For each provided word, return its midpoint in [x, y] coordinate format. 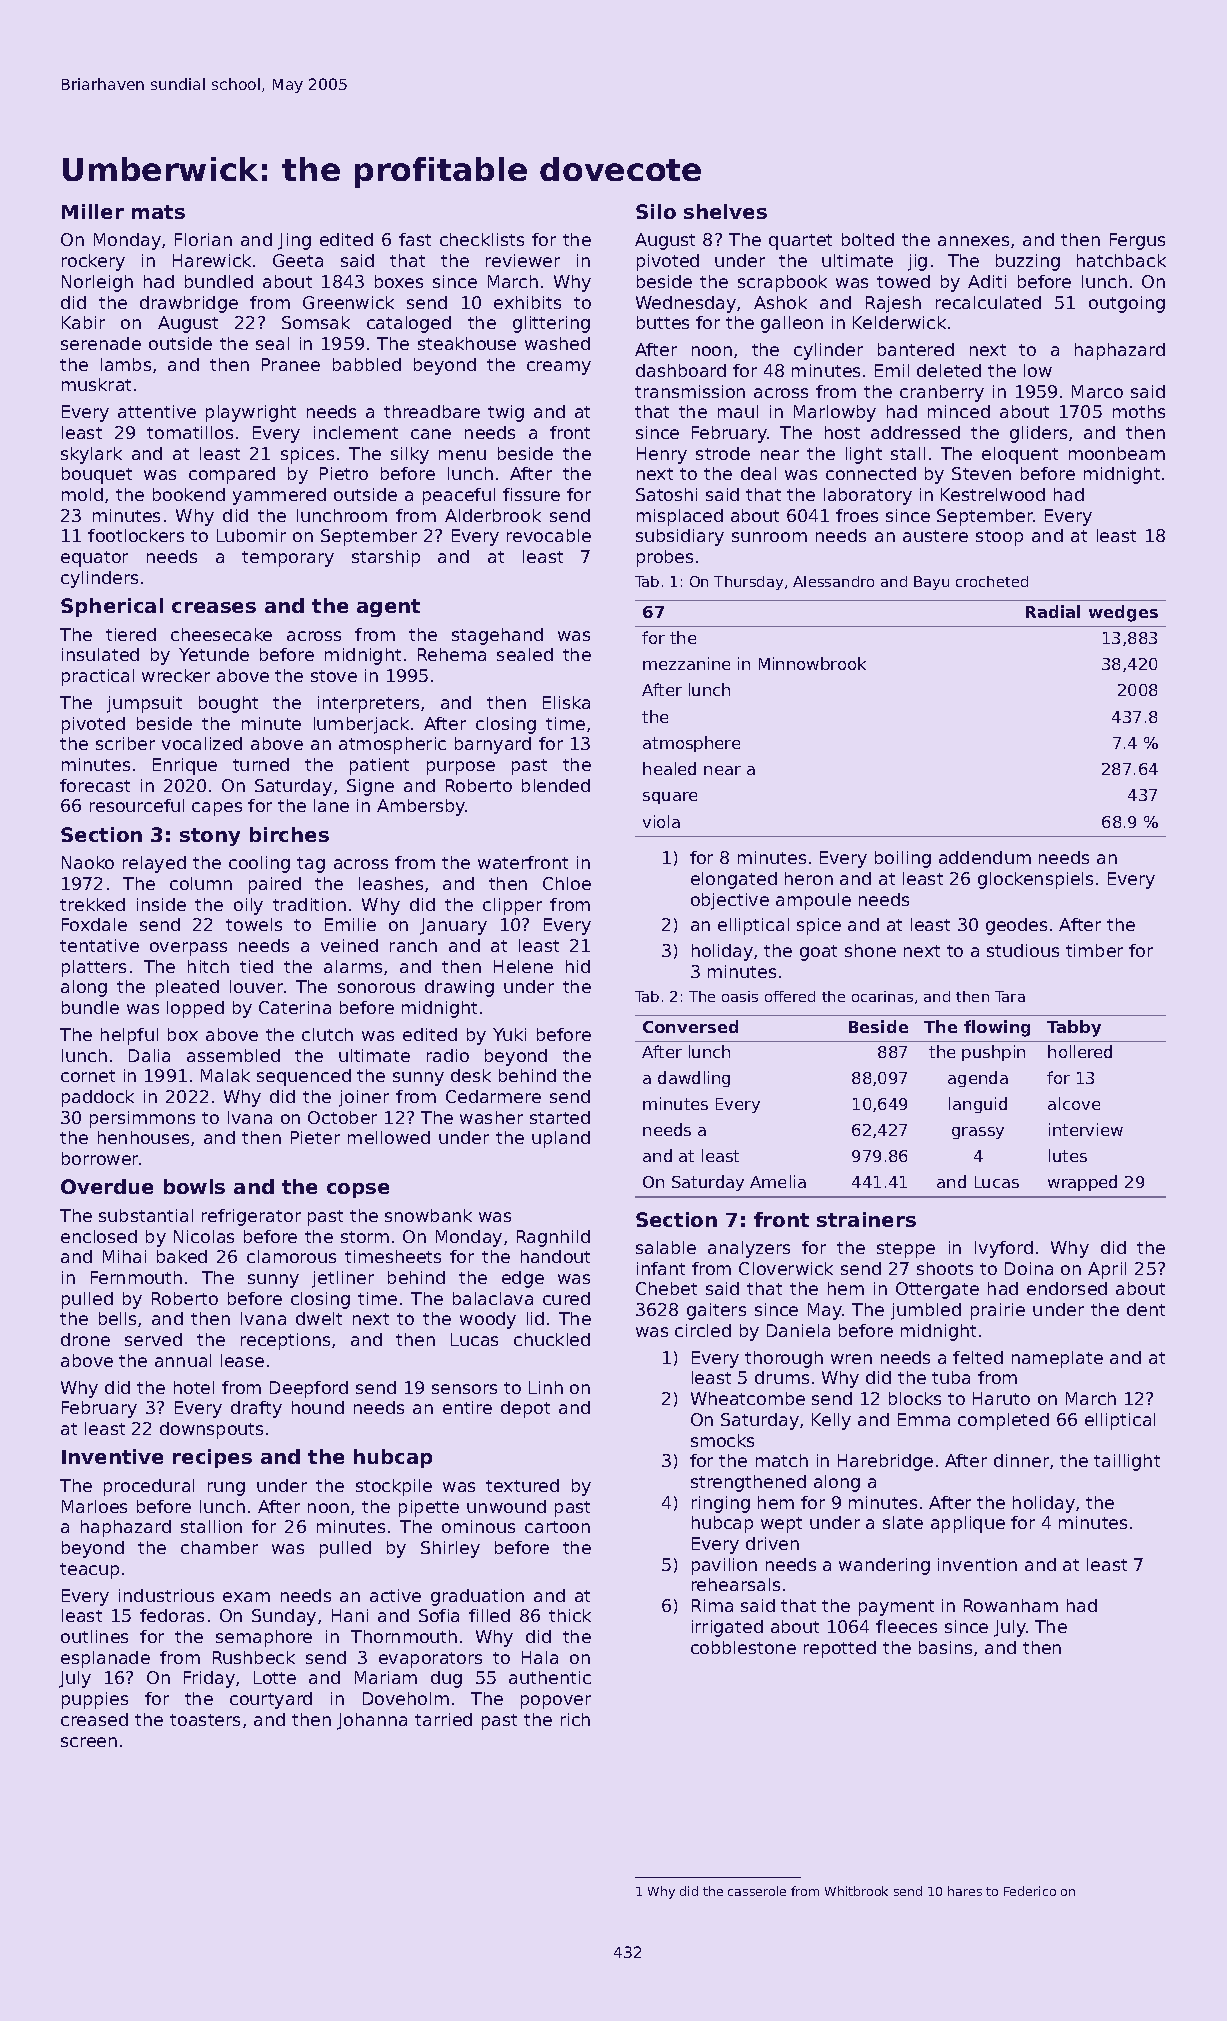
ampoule [813, 901]
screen [89, 1742]
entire [467, 1407]
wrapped [1082, 1183]
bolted [868, 239]
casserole [757, 1891]
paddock [98, 1098]
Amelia [778, 1181]
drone [85, 1339]
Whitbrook [856, 1891]
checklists [482, 239]
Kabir [83, 322]
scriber [125, 743]
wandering [884, 1566]
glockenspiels [1035, 880]
